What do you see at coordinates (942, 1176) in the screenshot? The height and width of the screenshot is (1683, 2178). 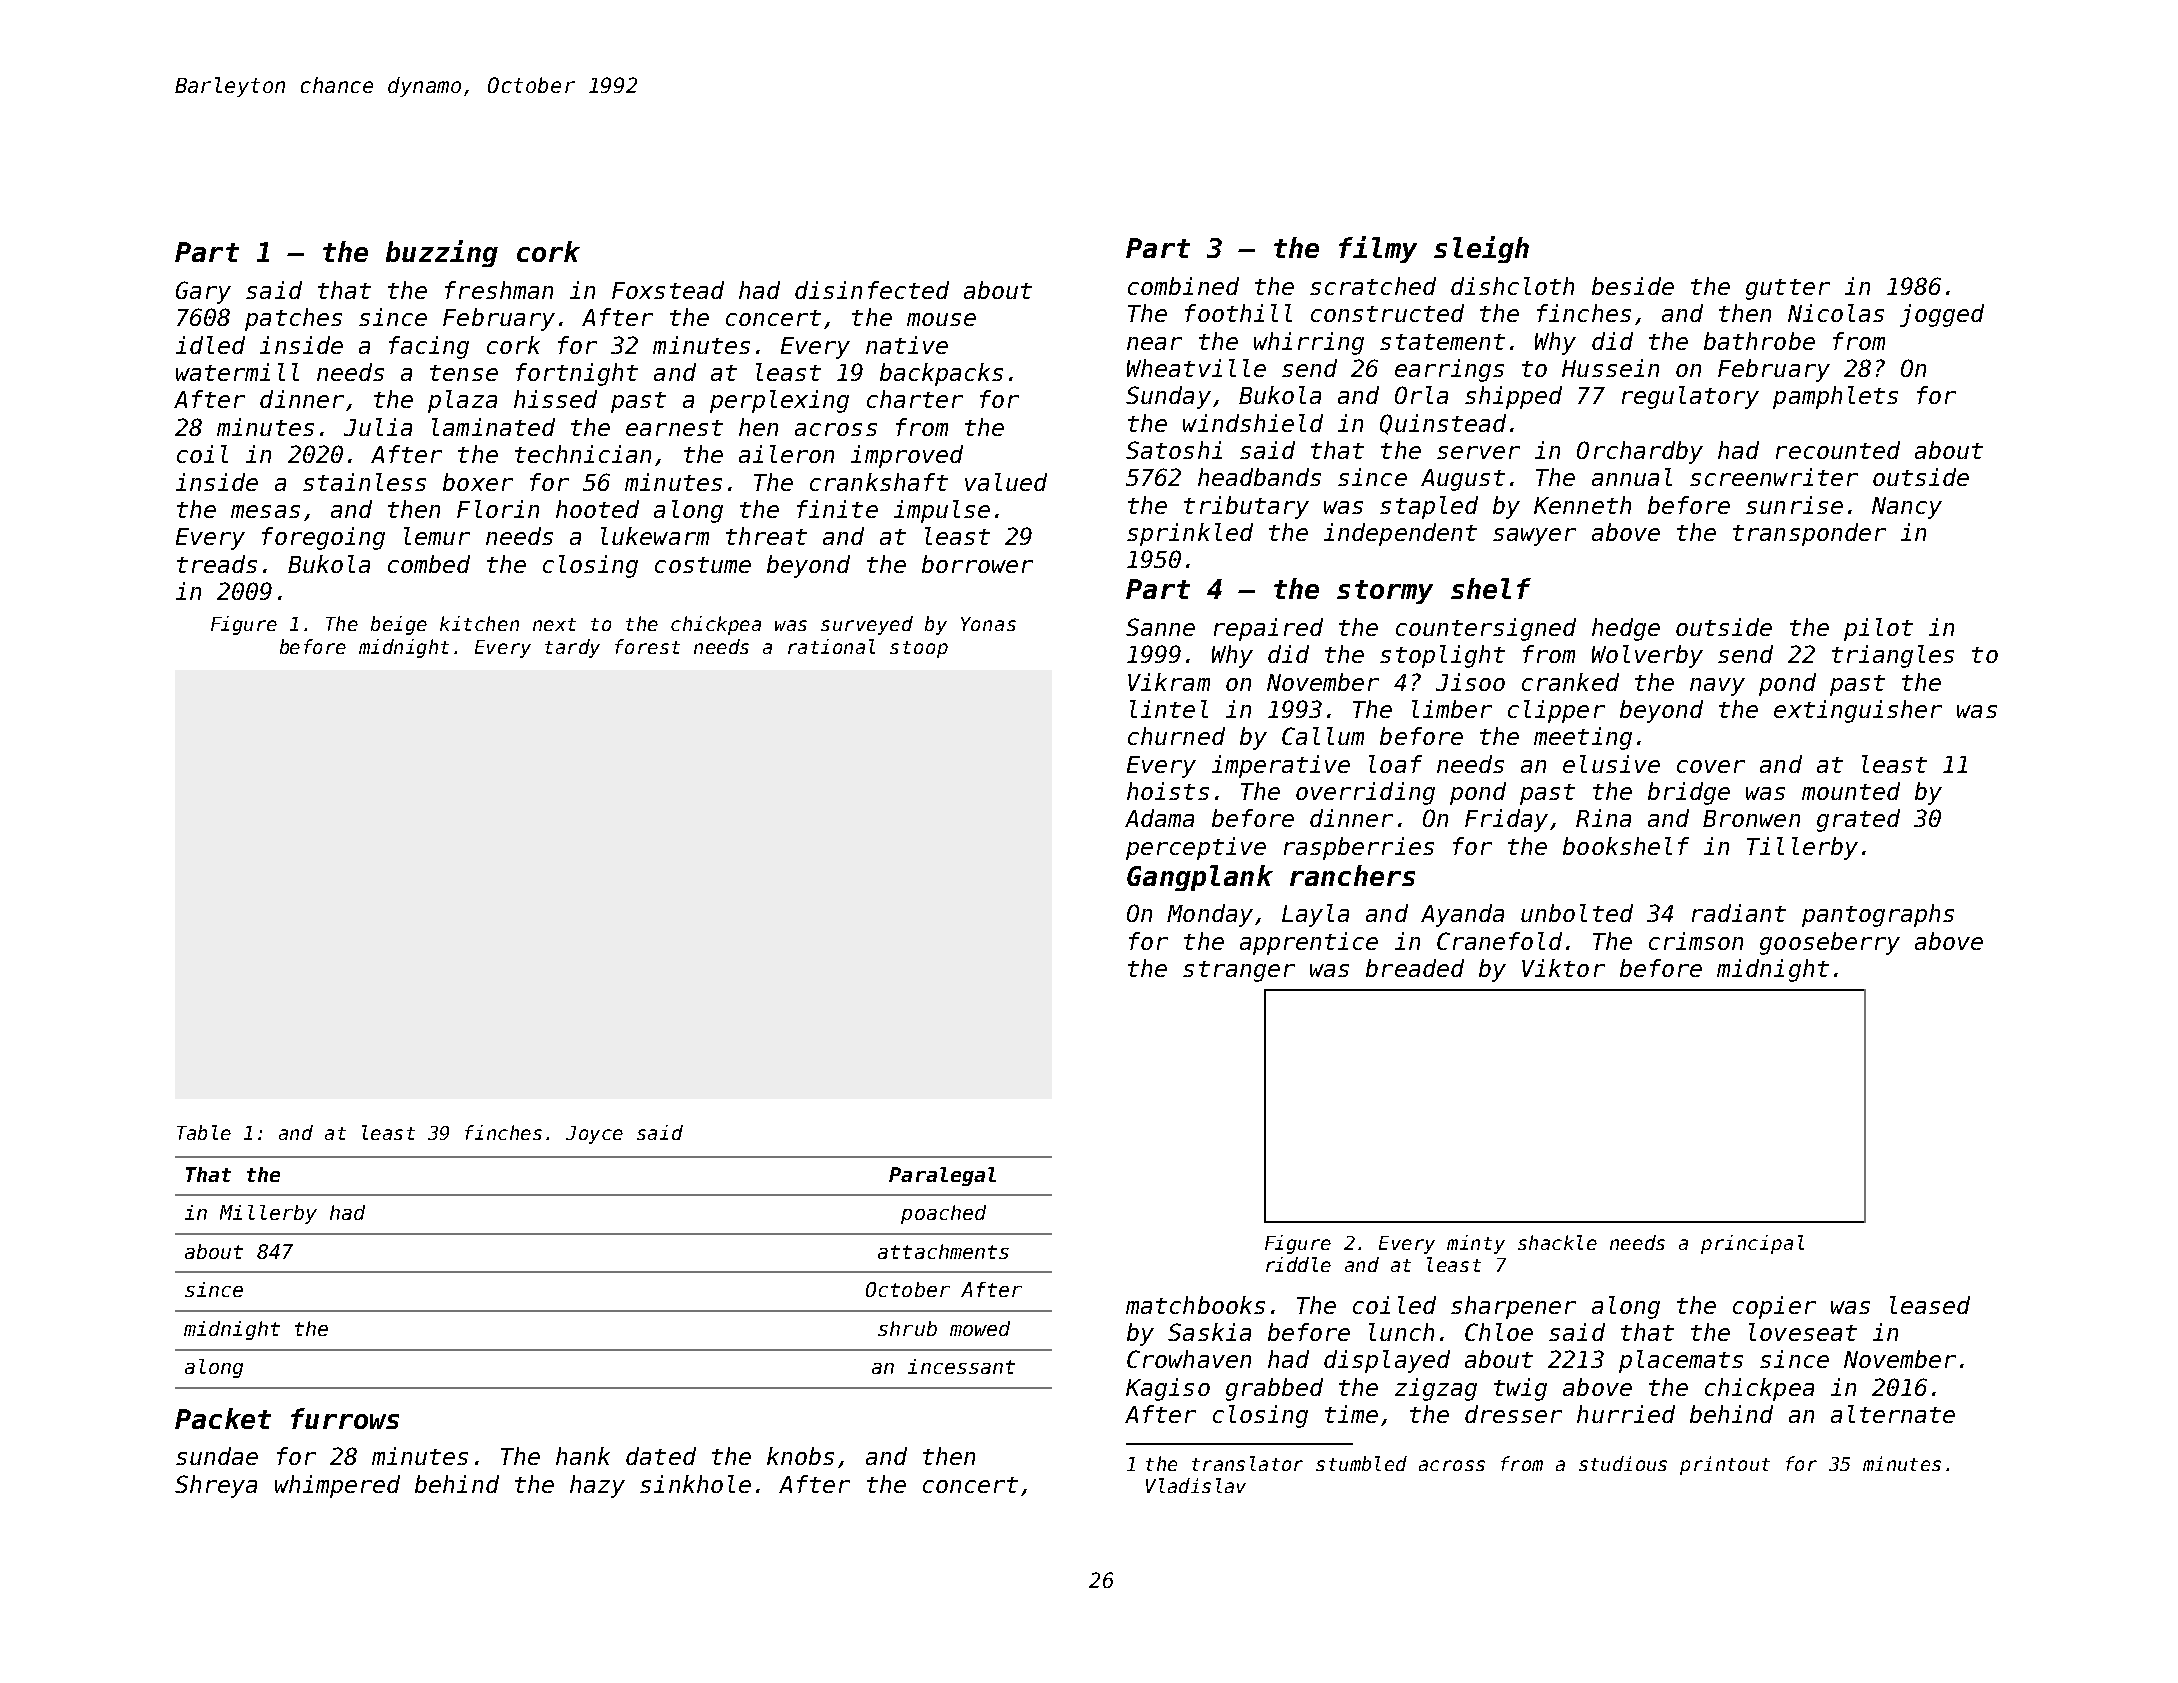 I see `Paralegal` at bounding box center [942, 1176].
